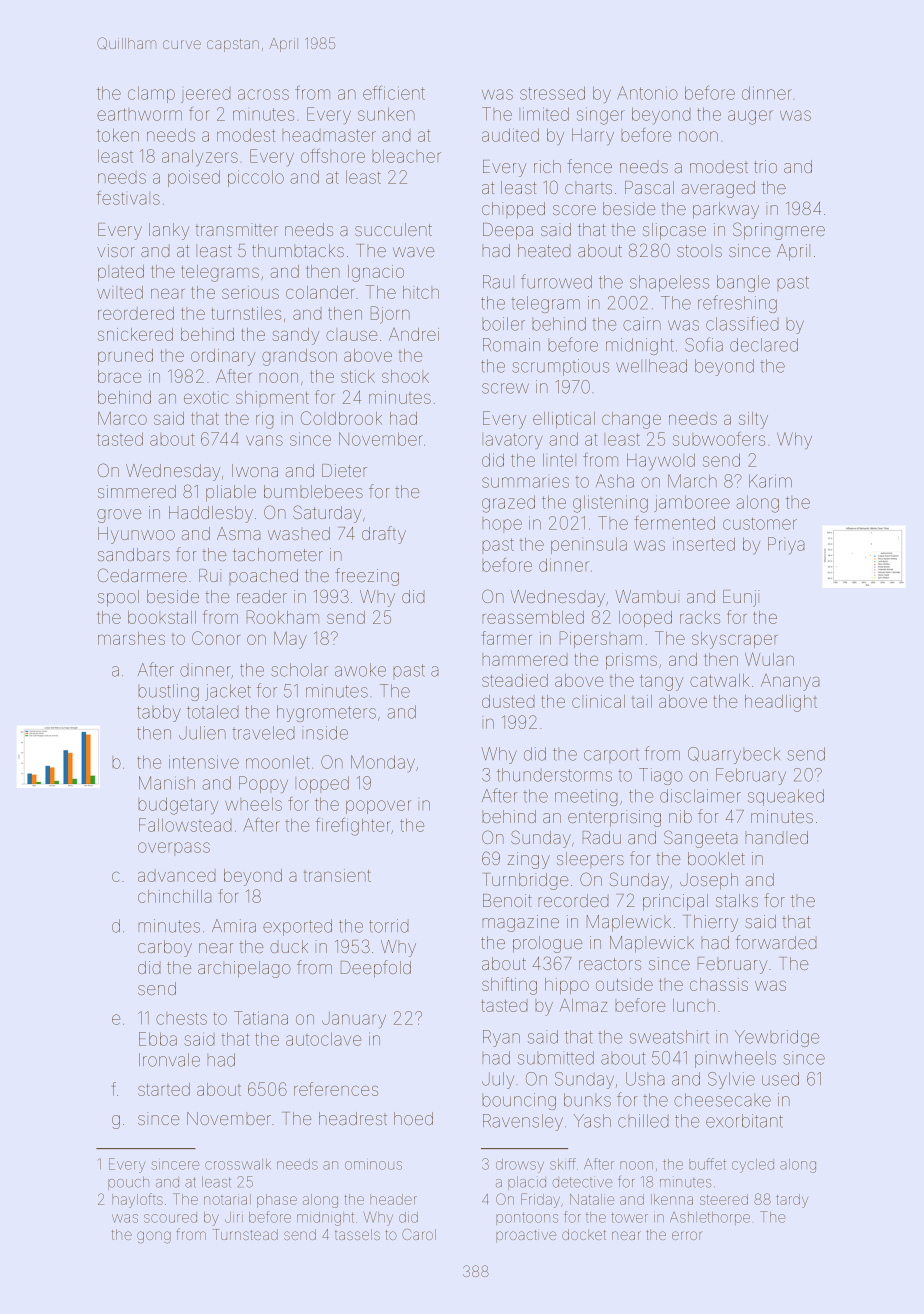 The width and height of the image is (924, 1314). I want to click on chilled, so click(643, 1121).
